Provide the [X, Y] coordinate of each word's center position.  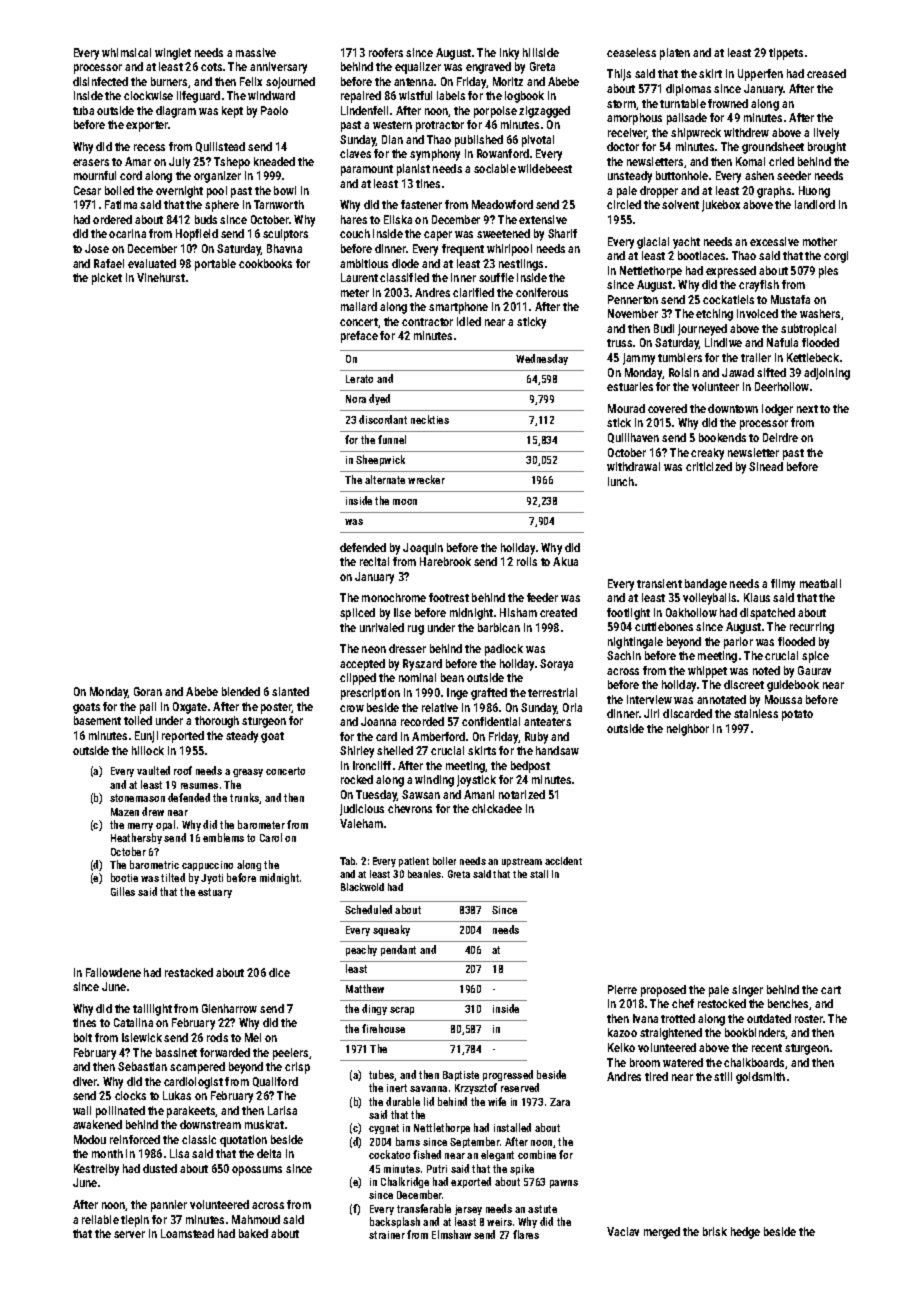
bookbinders [755, 1033]
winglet [173, 54]
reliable [100, 1219]
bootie [124, 877]
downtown [733, 408]
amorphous [634, 119]
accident [563, 861]
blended [241, 691]
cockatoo [389, 1154]
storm [621, 104]
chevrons [410, 808]
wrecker [426, 479]
